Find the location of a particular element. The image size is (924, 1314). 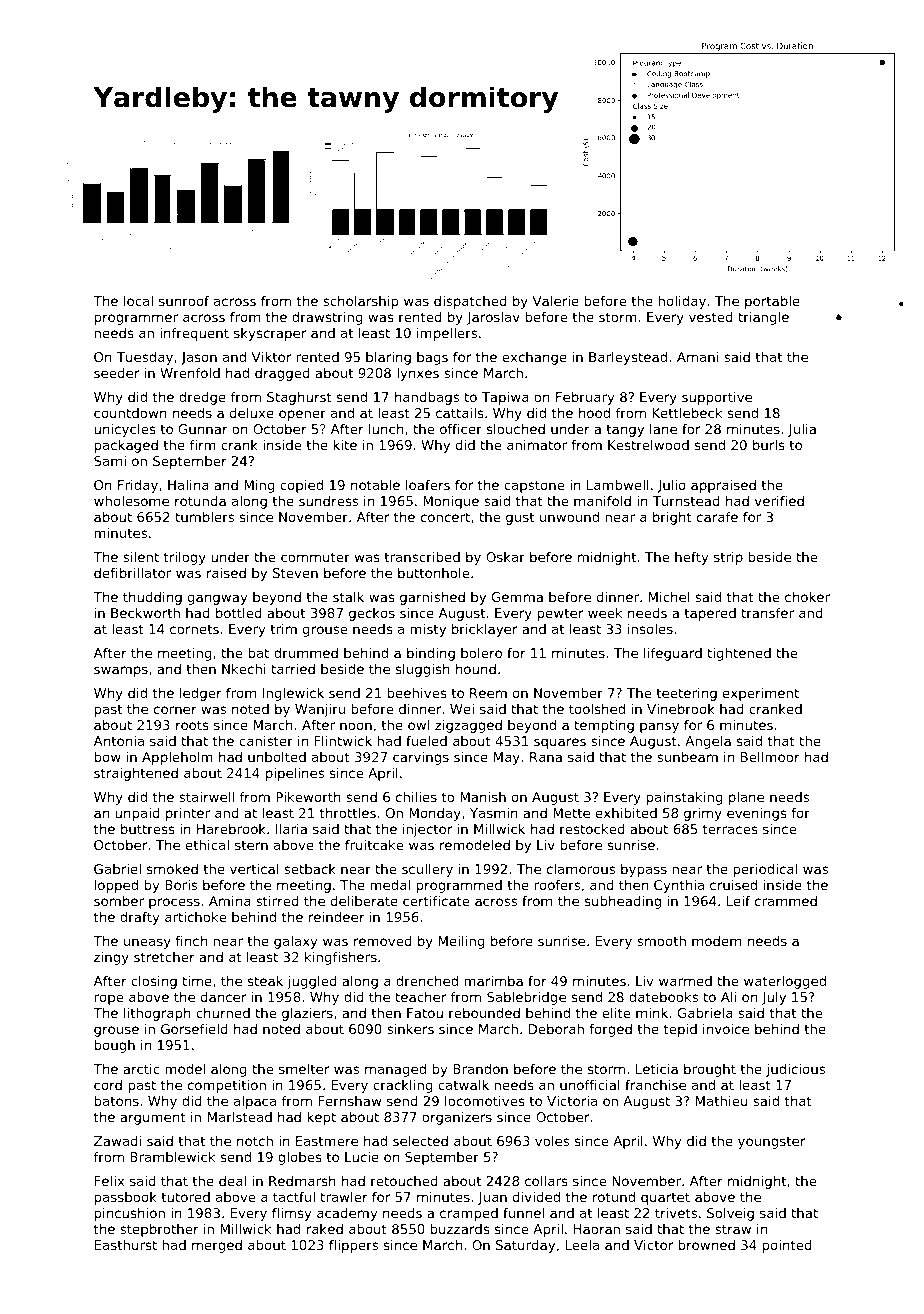

Fatou is located at coordinates (425, 1013).
